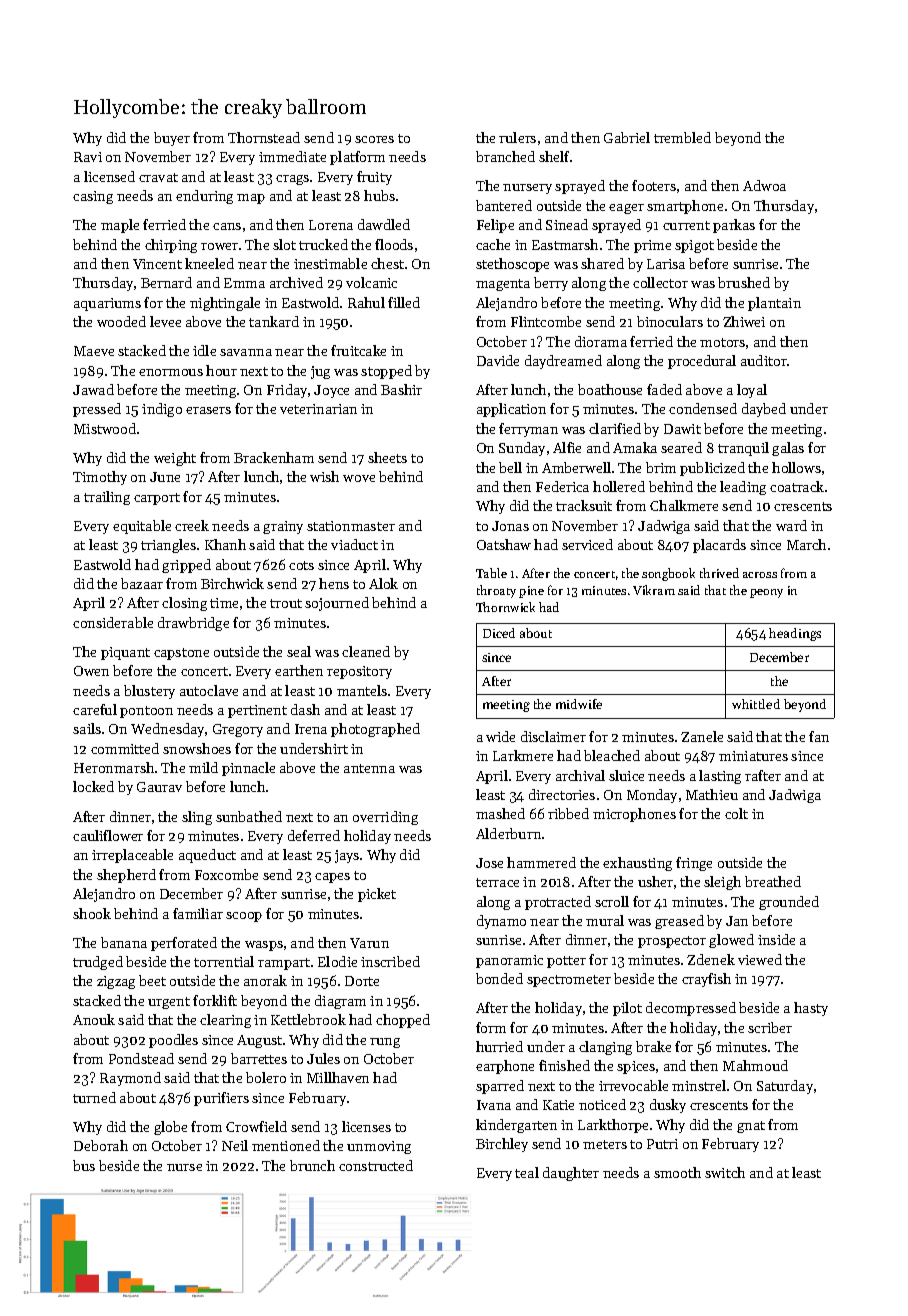  I want to click on fan, so click(819, 736).
